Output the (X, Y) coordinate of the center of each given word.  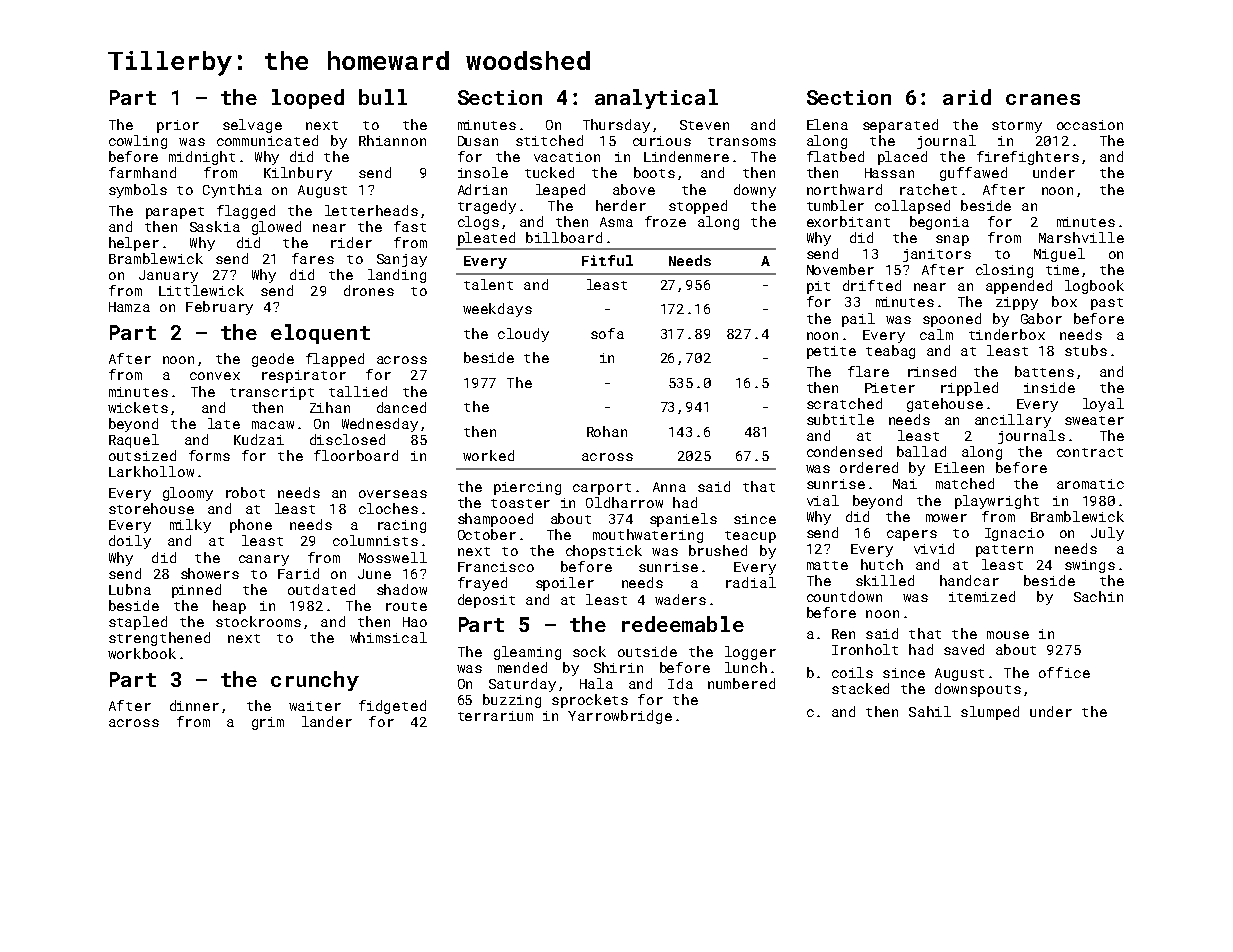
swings (1090, 566)
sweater (1094, 420)
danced (401, 407)
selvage (252, 126)
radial (751, 582)
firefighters (1028, 158)
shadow (402, 589)
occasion (1090, 125)
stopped (698, 207)
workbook (142, 653)
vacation (567, 157)
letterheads (371, 210)
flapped (335, 360)
